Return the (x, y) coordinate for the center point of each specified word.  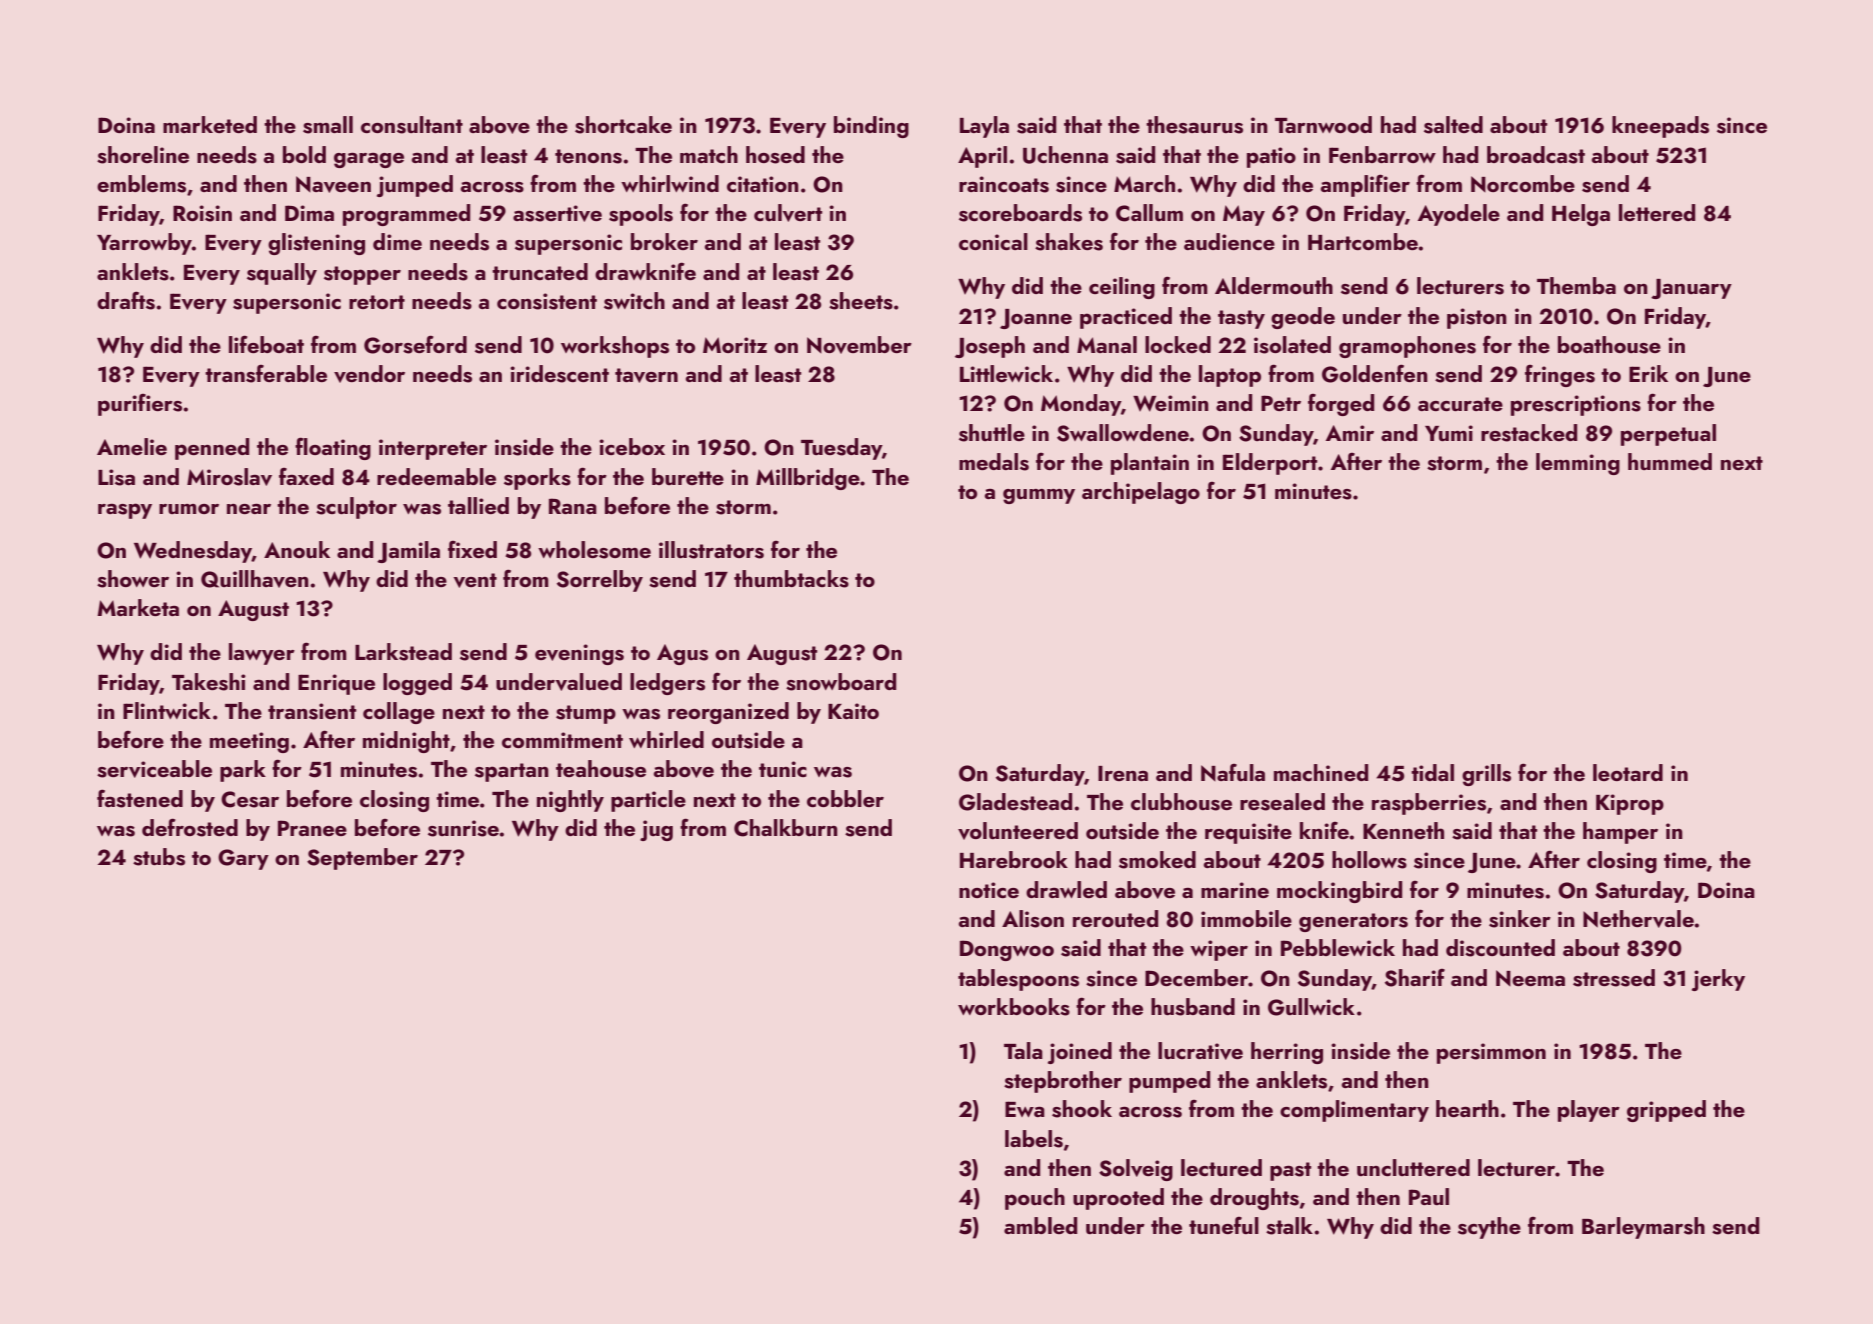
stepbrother (1063, 1082)
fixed (472, 549)
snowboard (841, 682)
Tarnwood (1323, 124)
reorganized (728, 713)
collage (399, 713)
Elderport (1270, 464)
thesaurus (1194, 125)
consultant (412, 125)
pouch (1035, 1199)
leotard (1628, 772)
